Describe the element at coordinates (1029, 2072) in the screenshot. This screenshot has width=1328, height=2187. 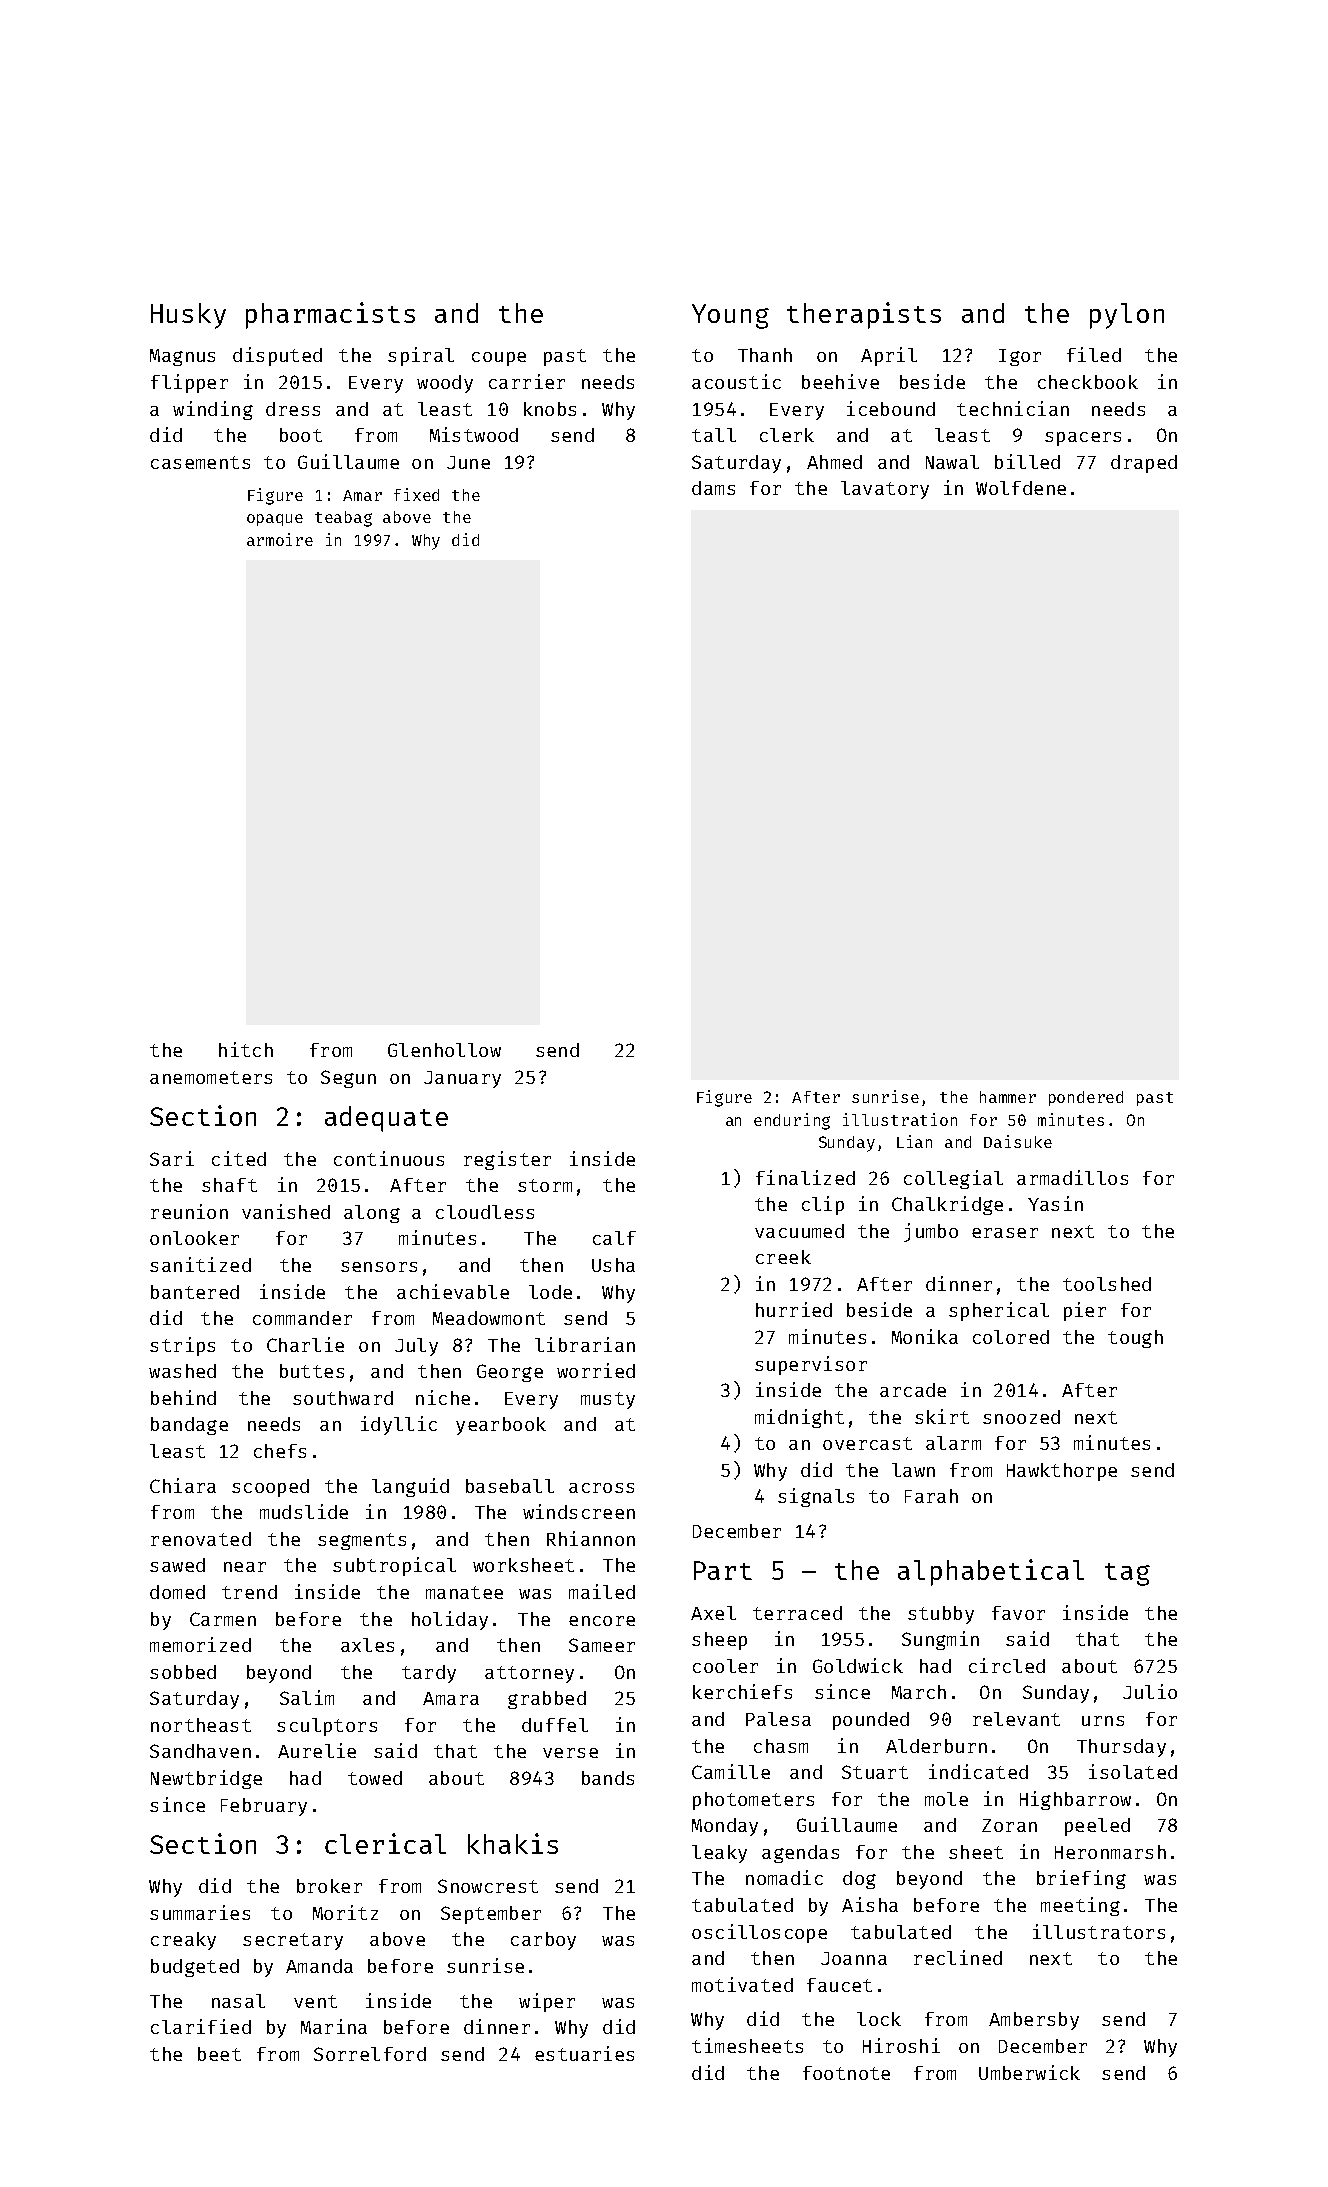
I see `Umberwick` at that location.
